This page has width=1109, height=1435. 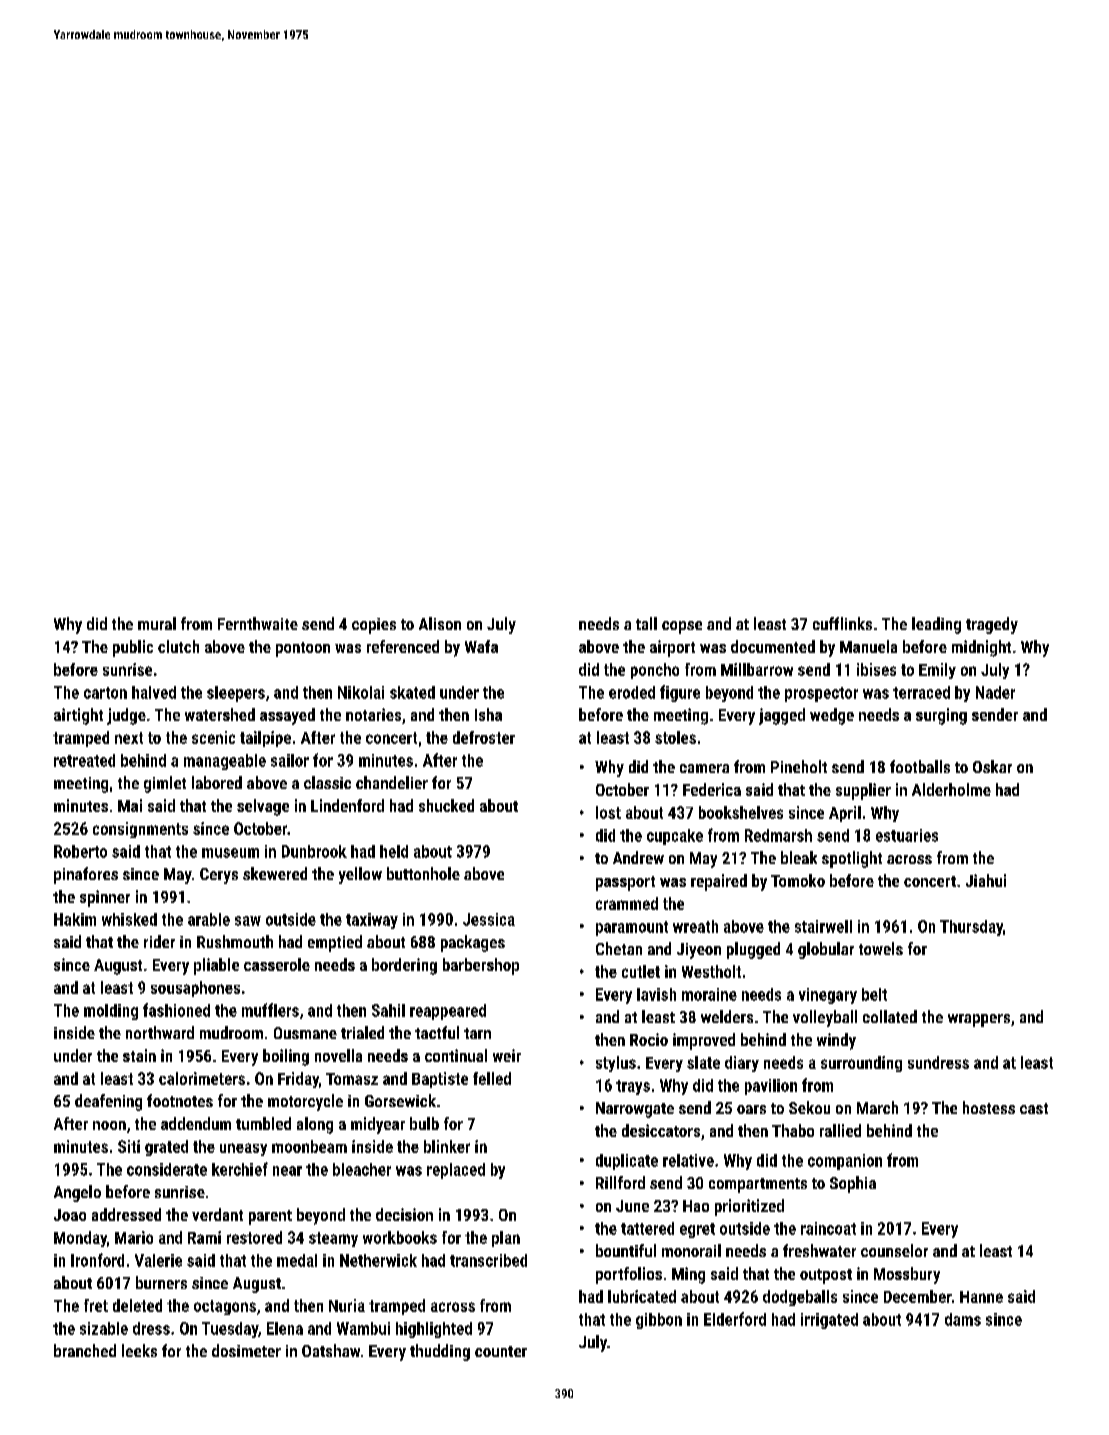 What do you see at coordinates (675, 837) in the page?
I see `cupcake` at bounding box center [675, 837].
